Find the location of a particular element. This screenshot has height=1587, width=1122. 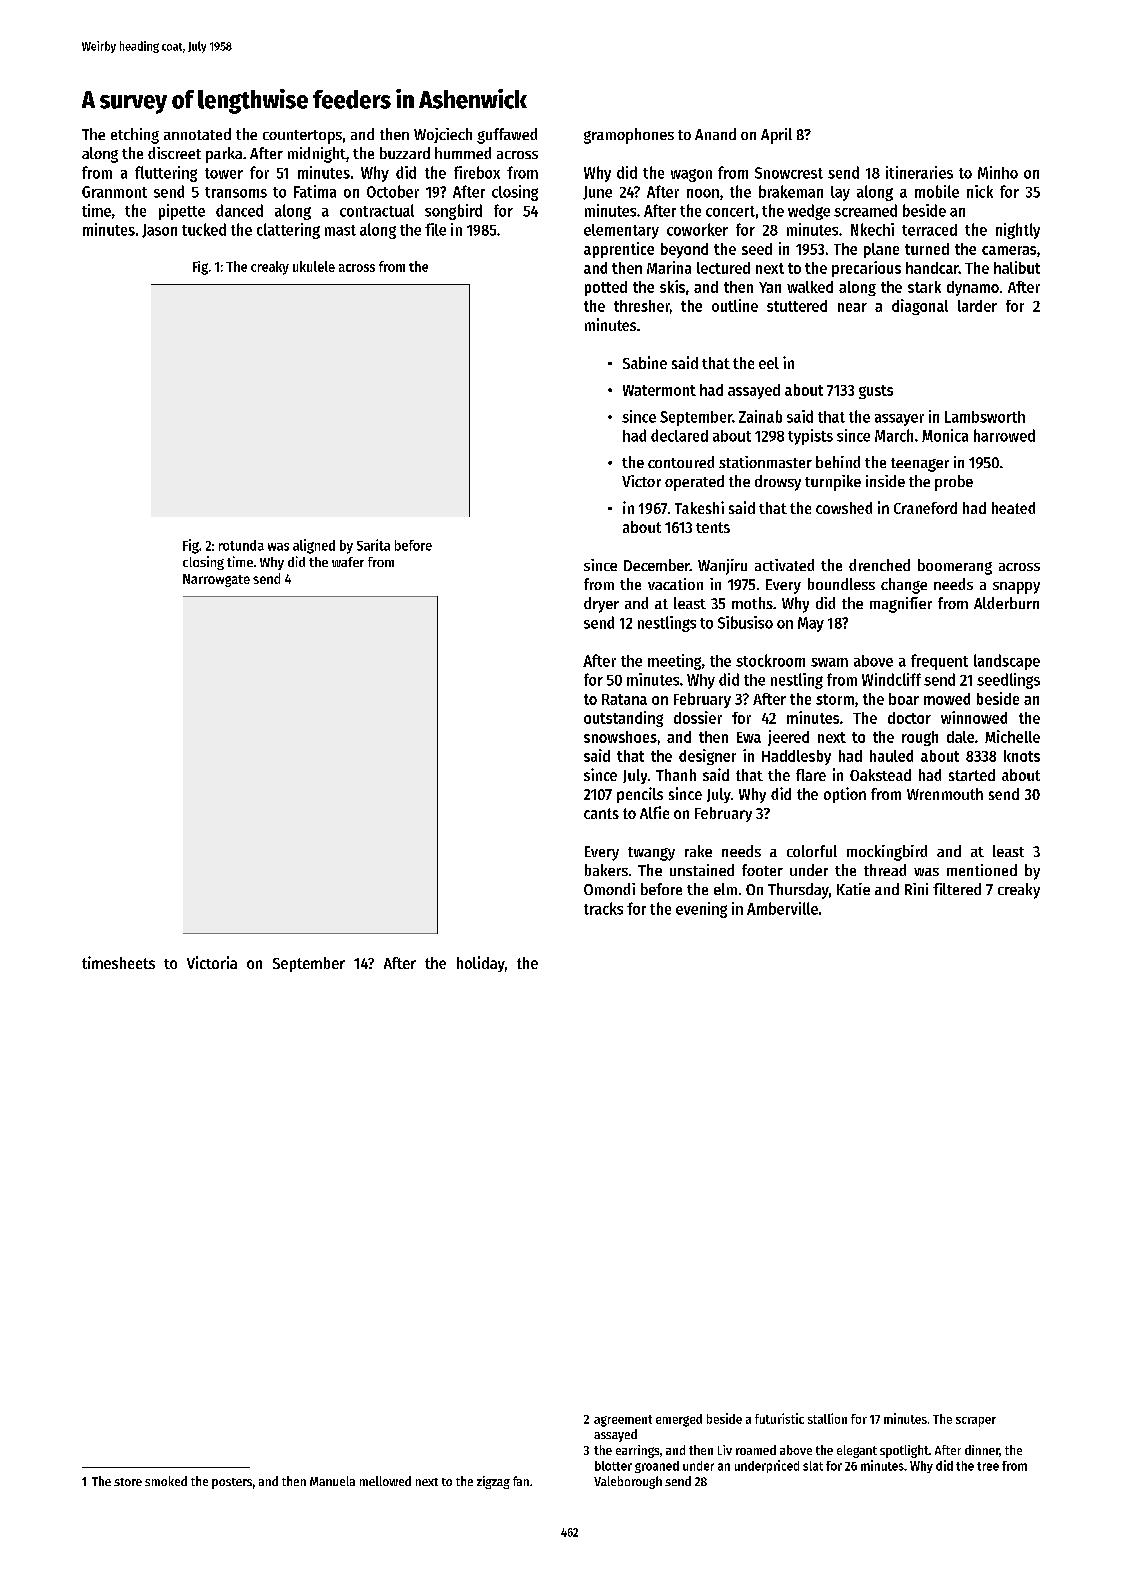

scraper is located at coordinates (976, 1422).
